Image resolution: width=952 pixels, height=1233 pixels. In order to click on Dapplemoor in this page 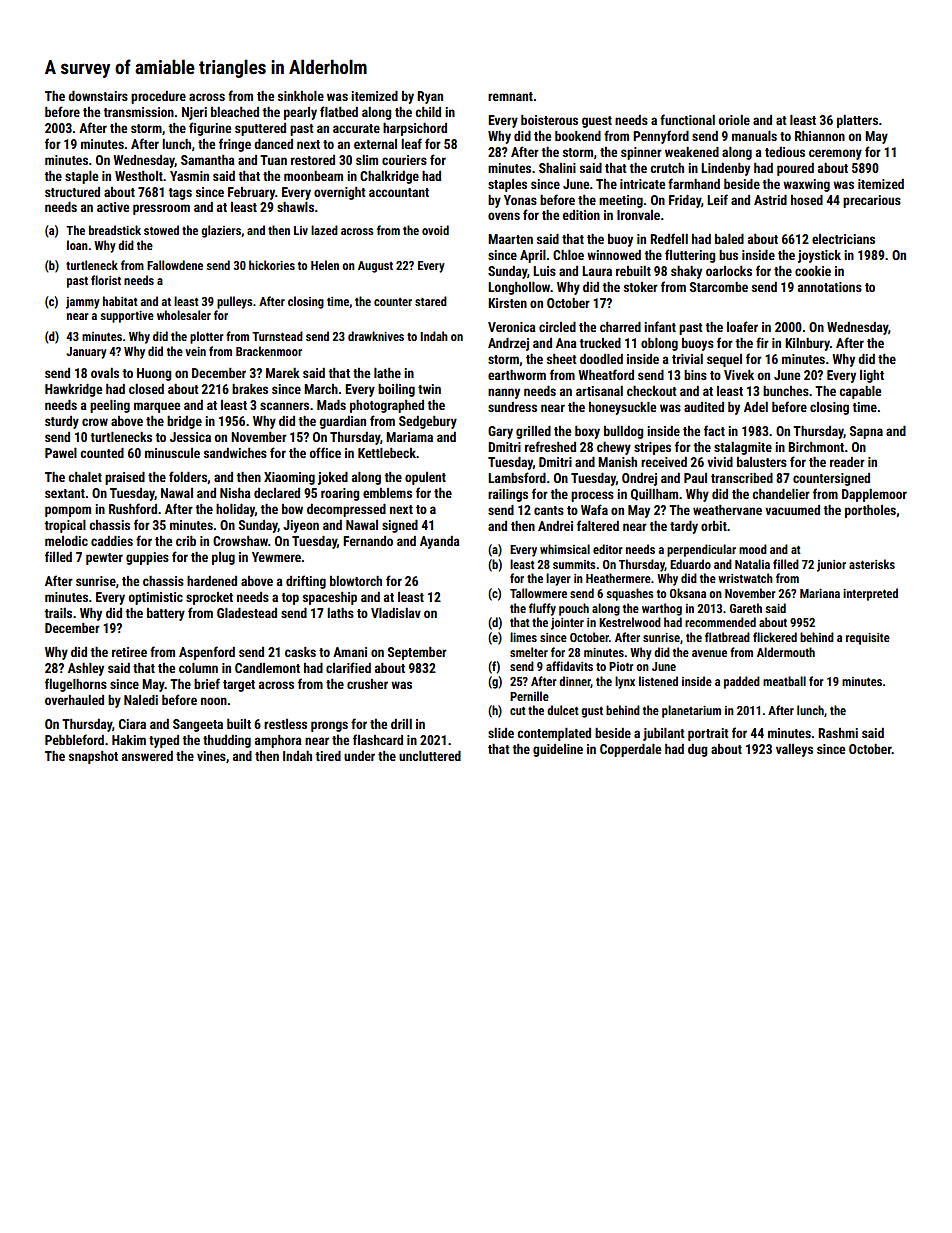, I will do `click(874, 495)`.
